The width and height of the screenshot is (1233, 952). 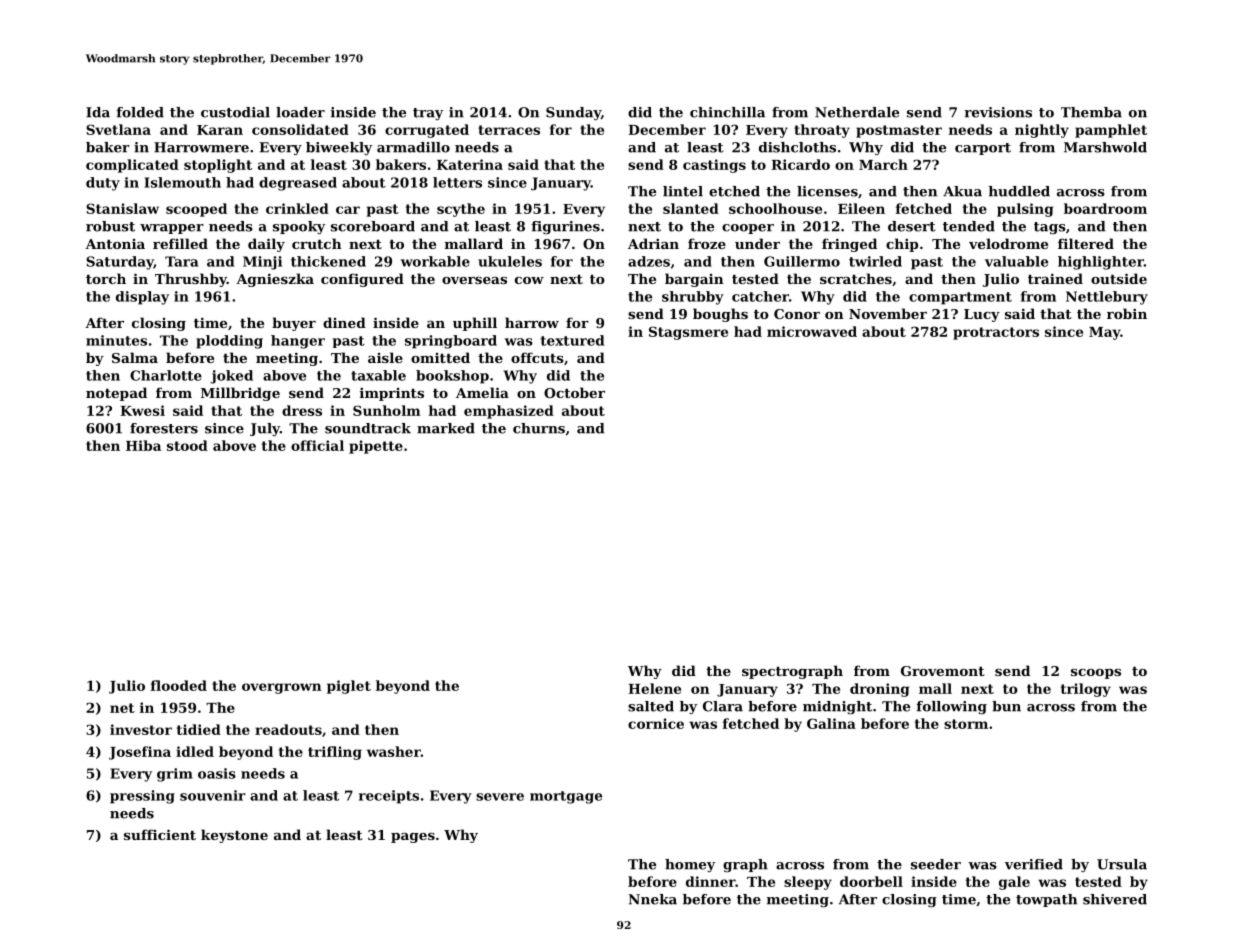 What do you see at coordinates (654, 688) in the screenshot?
I see `Helene` at bounding box center [654, 688].
